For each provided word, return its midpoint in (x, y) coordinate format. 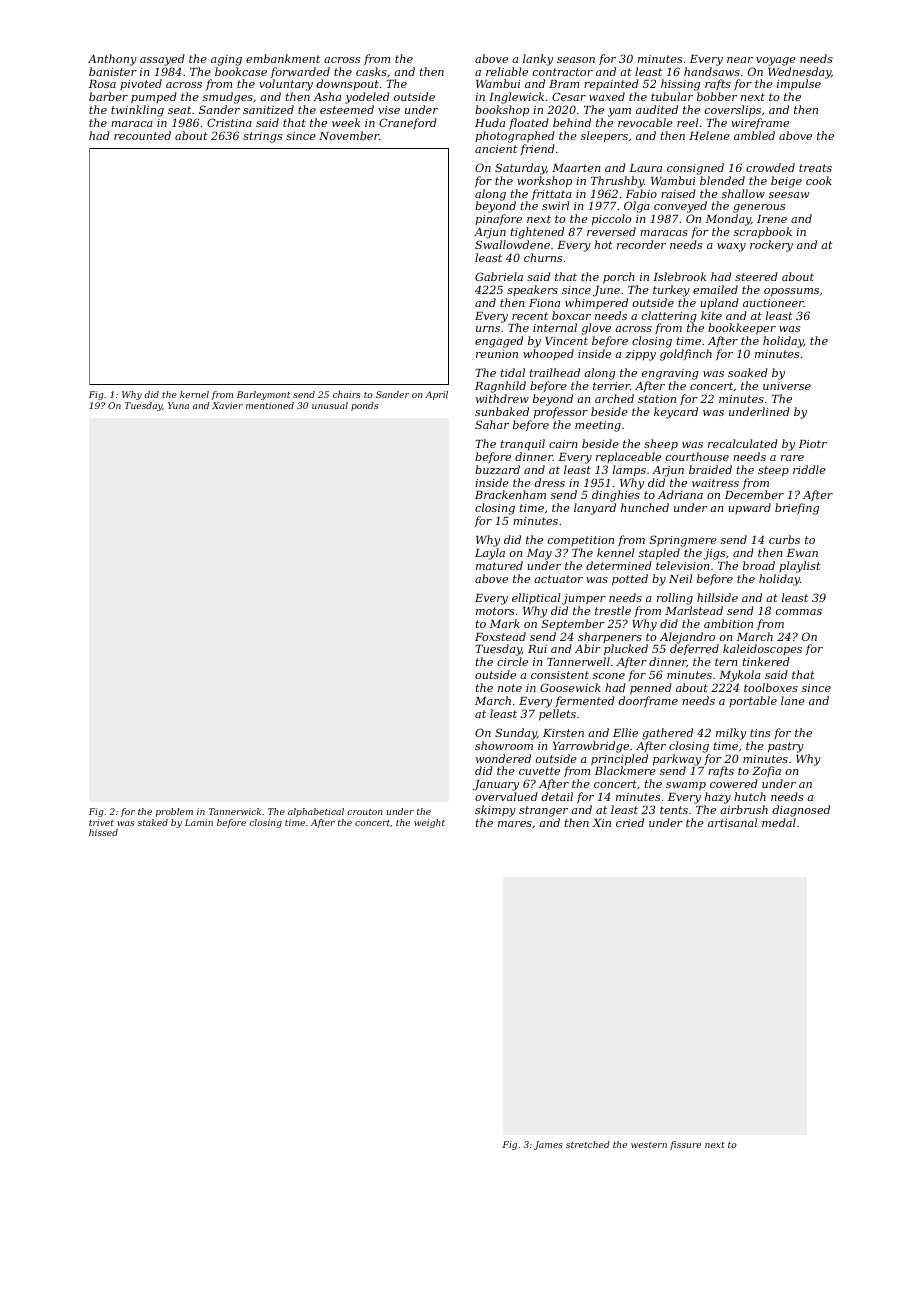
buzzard (497, 469)
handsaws (712, 71)
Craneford (408, 123)
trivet (101, 822)
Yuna (178, 405)
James (548, 1145)
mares (515, 824)
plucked (626, 650)
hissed (103, 832)
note (510, 688)
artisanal (732, 822)
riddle (809, 469)
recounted (142, 135)
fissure (685, 1145)
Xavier (227, 405)
